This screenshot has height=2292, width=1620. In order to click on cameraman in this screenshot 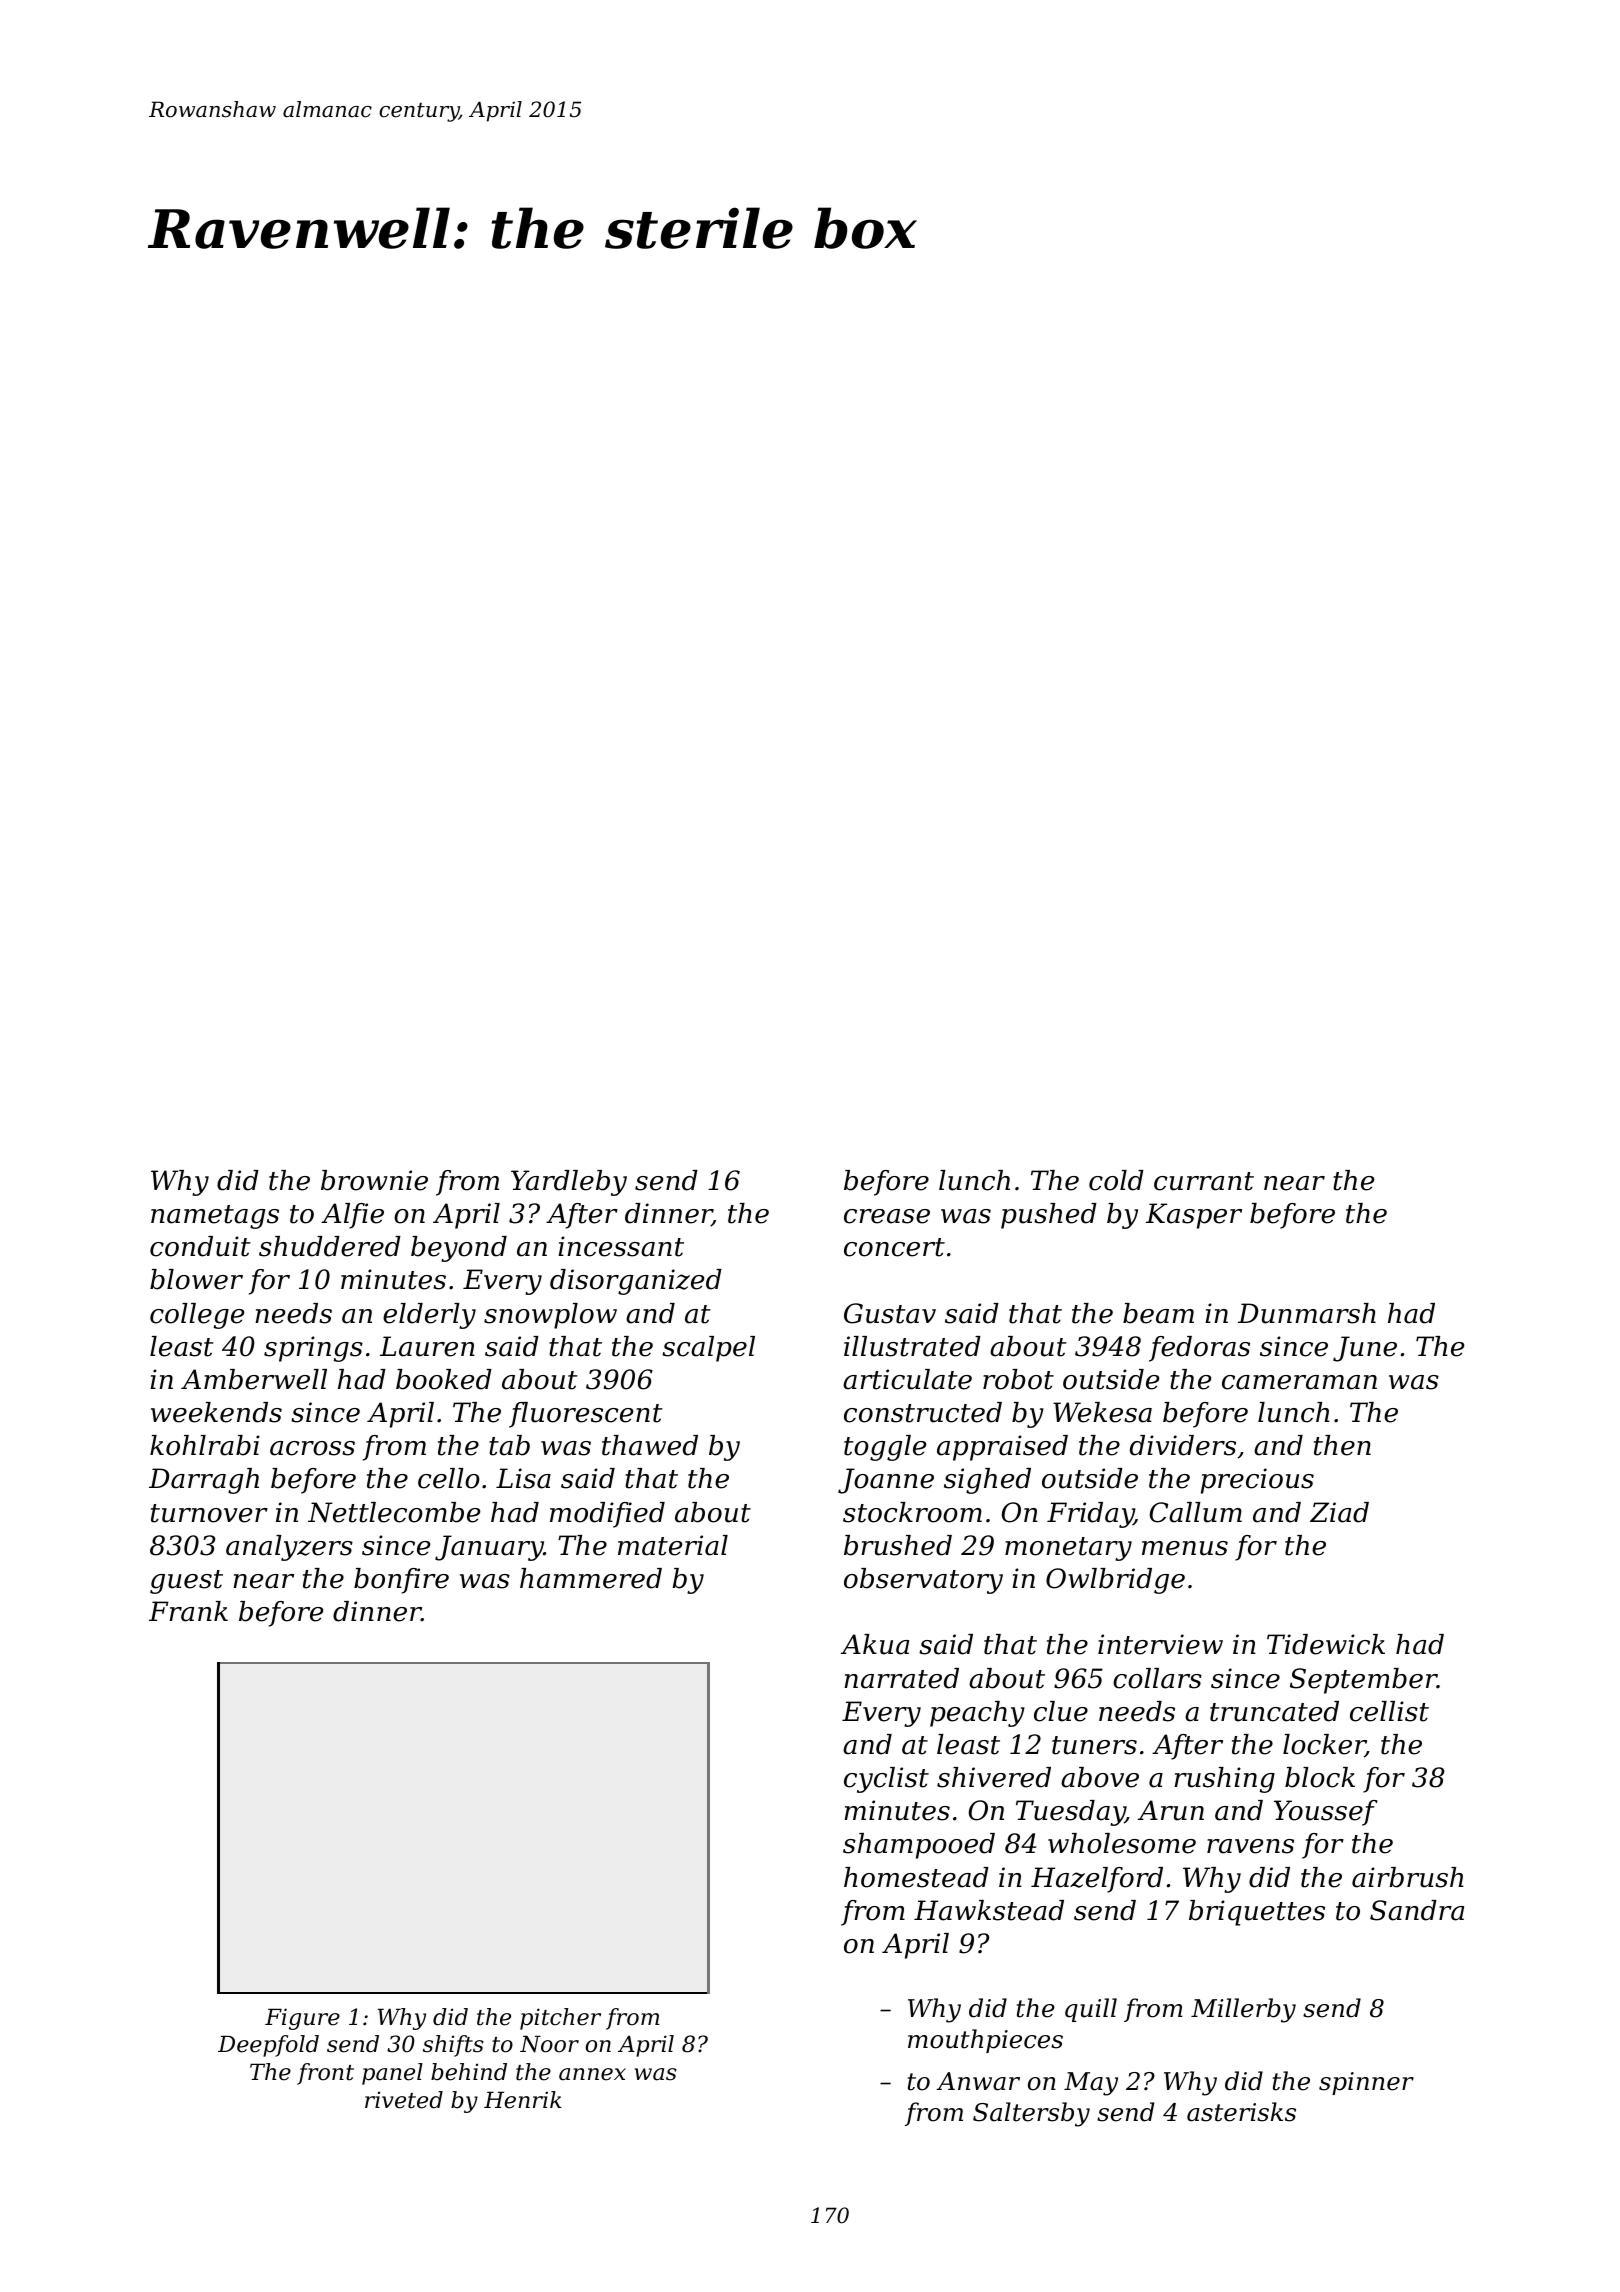, I will do `click(1299, 1382)`.
